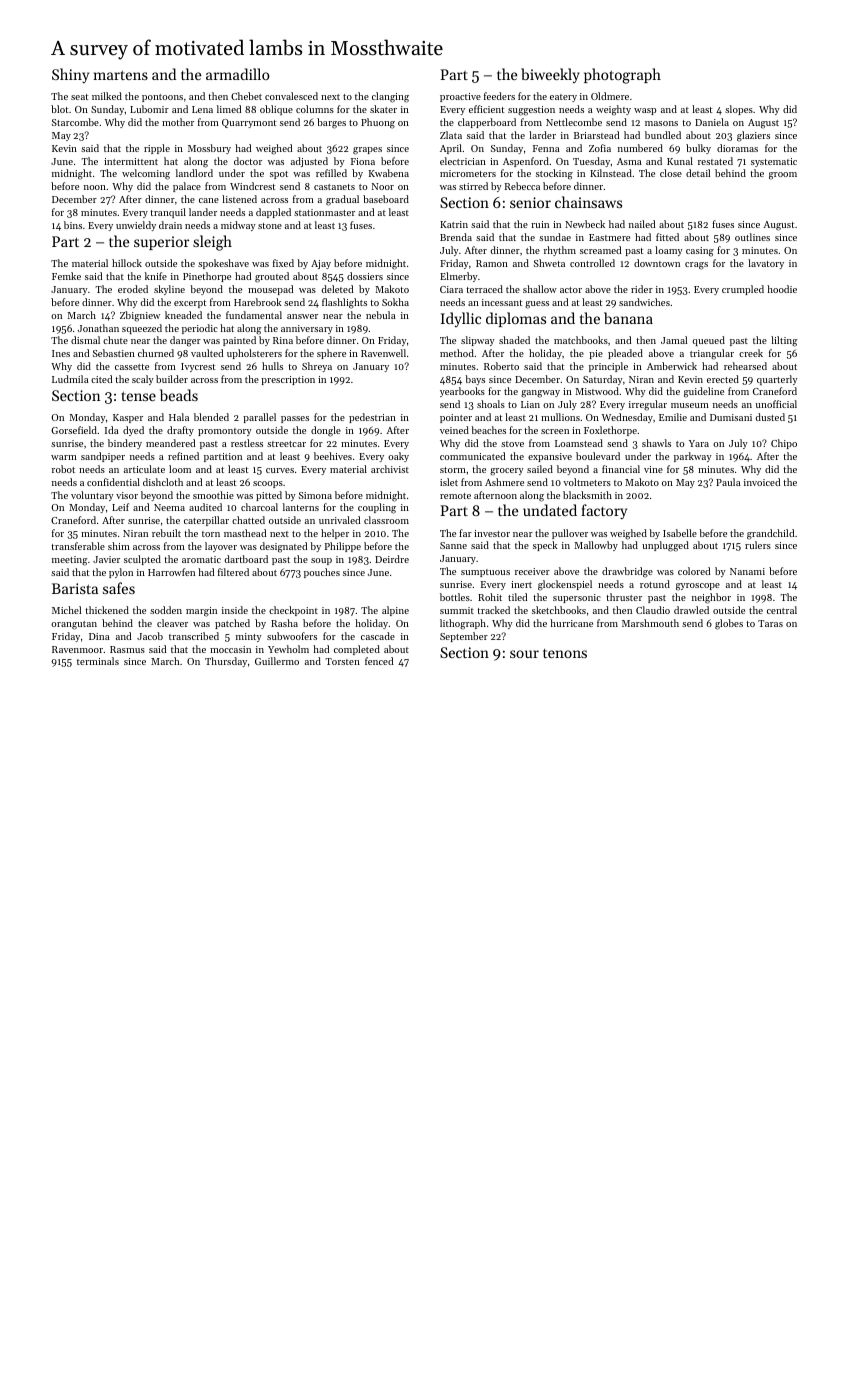 The image size is (849, 1400). I want to click on chainsaws, so click(588, 202).
